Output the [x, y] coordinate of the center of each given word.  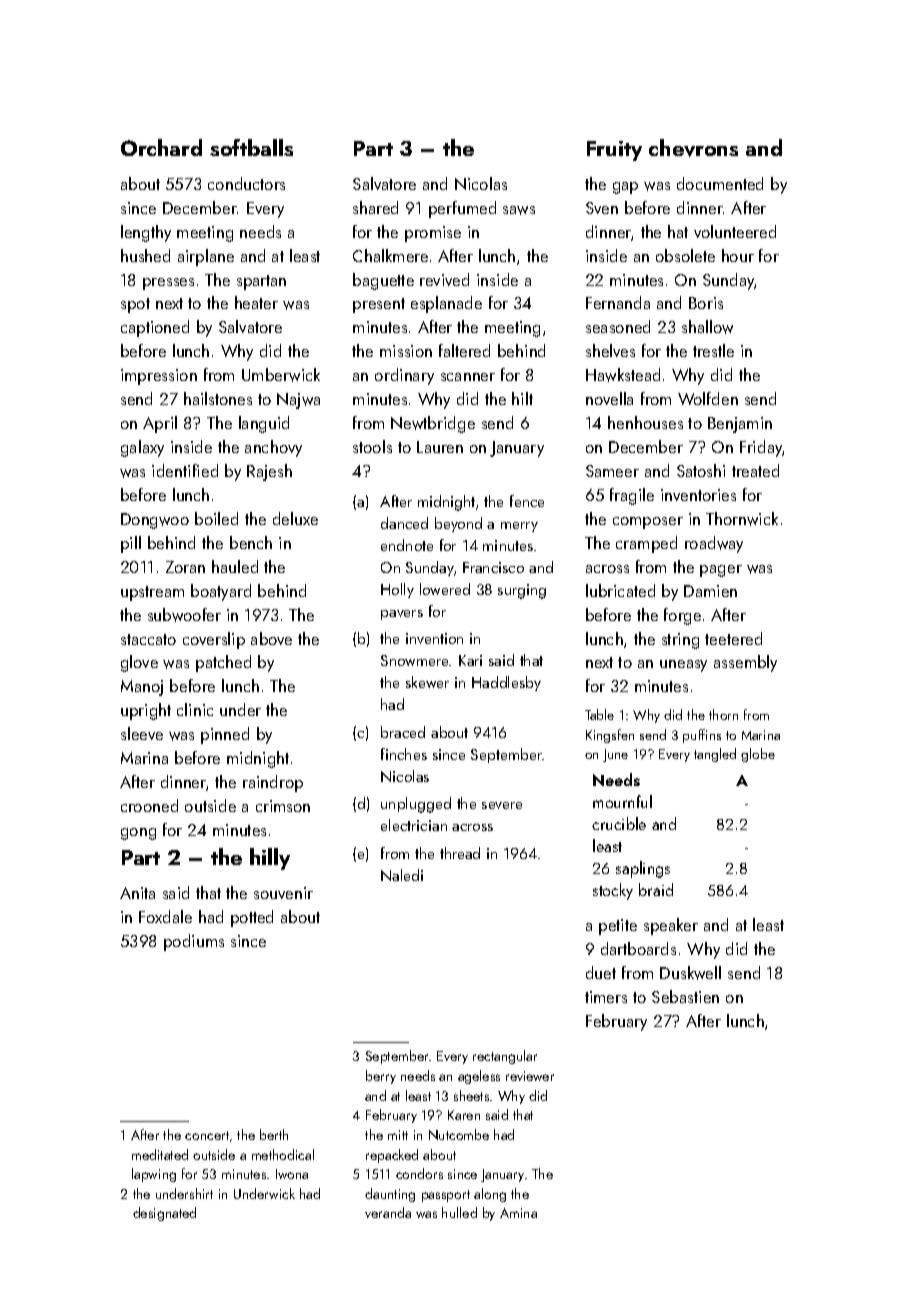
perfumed [462, 209]
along [490, 1195]
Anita [137, 893]
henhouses [645, 422]
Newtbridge [433, 424]
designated [164, 1214]
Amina [518, 1213]
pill [131, 544]
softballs [251, 147]
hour [738, 255]
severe [502, 805]
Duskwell [690, 973]
